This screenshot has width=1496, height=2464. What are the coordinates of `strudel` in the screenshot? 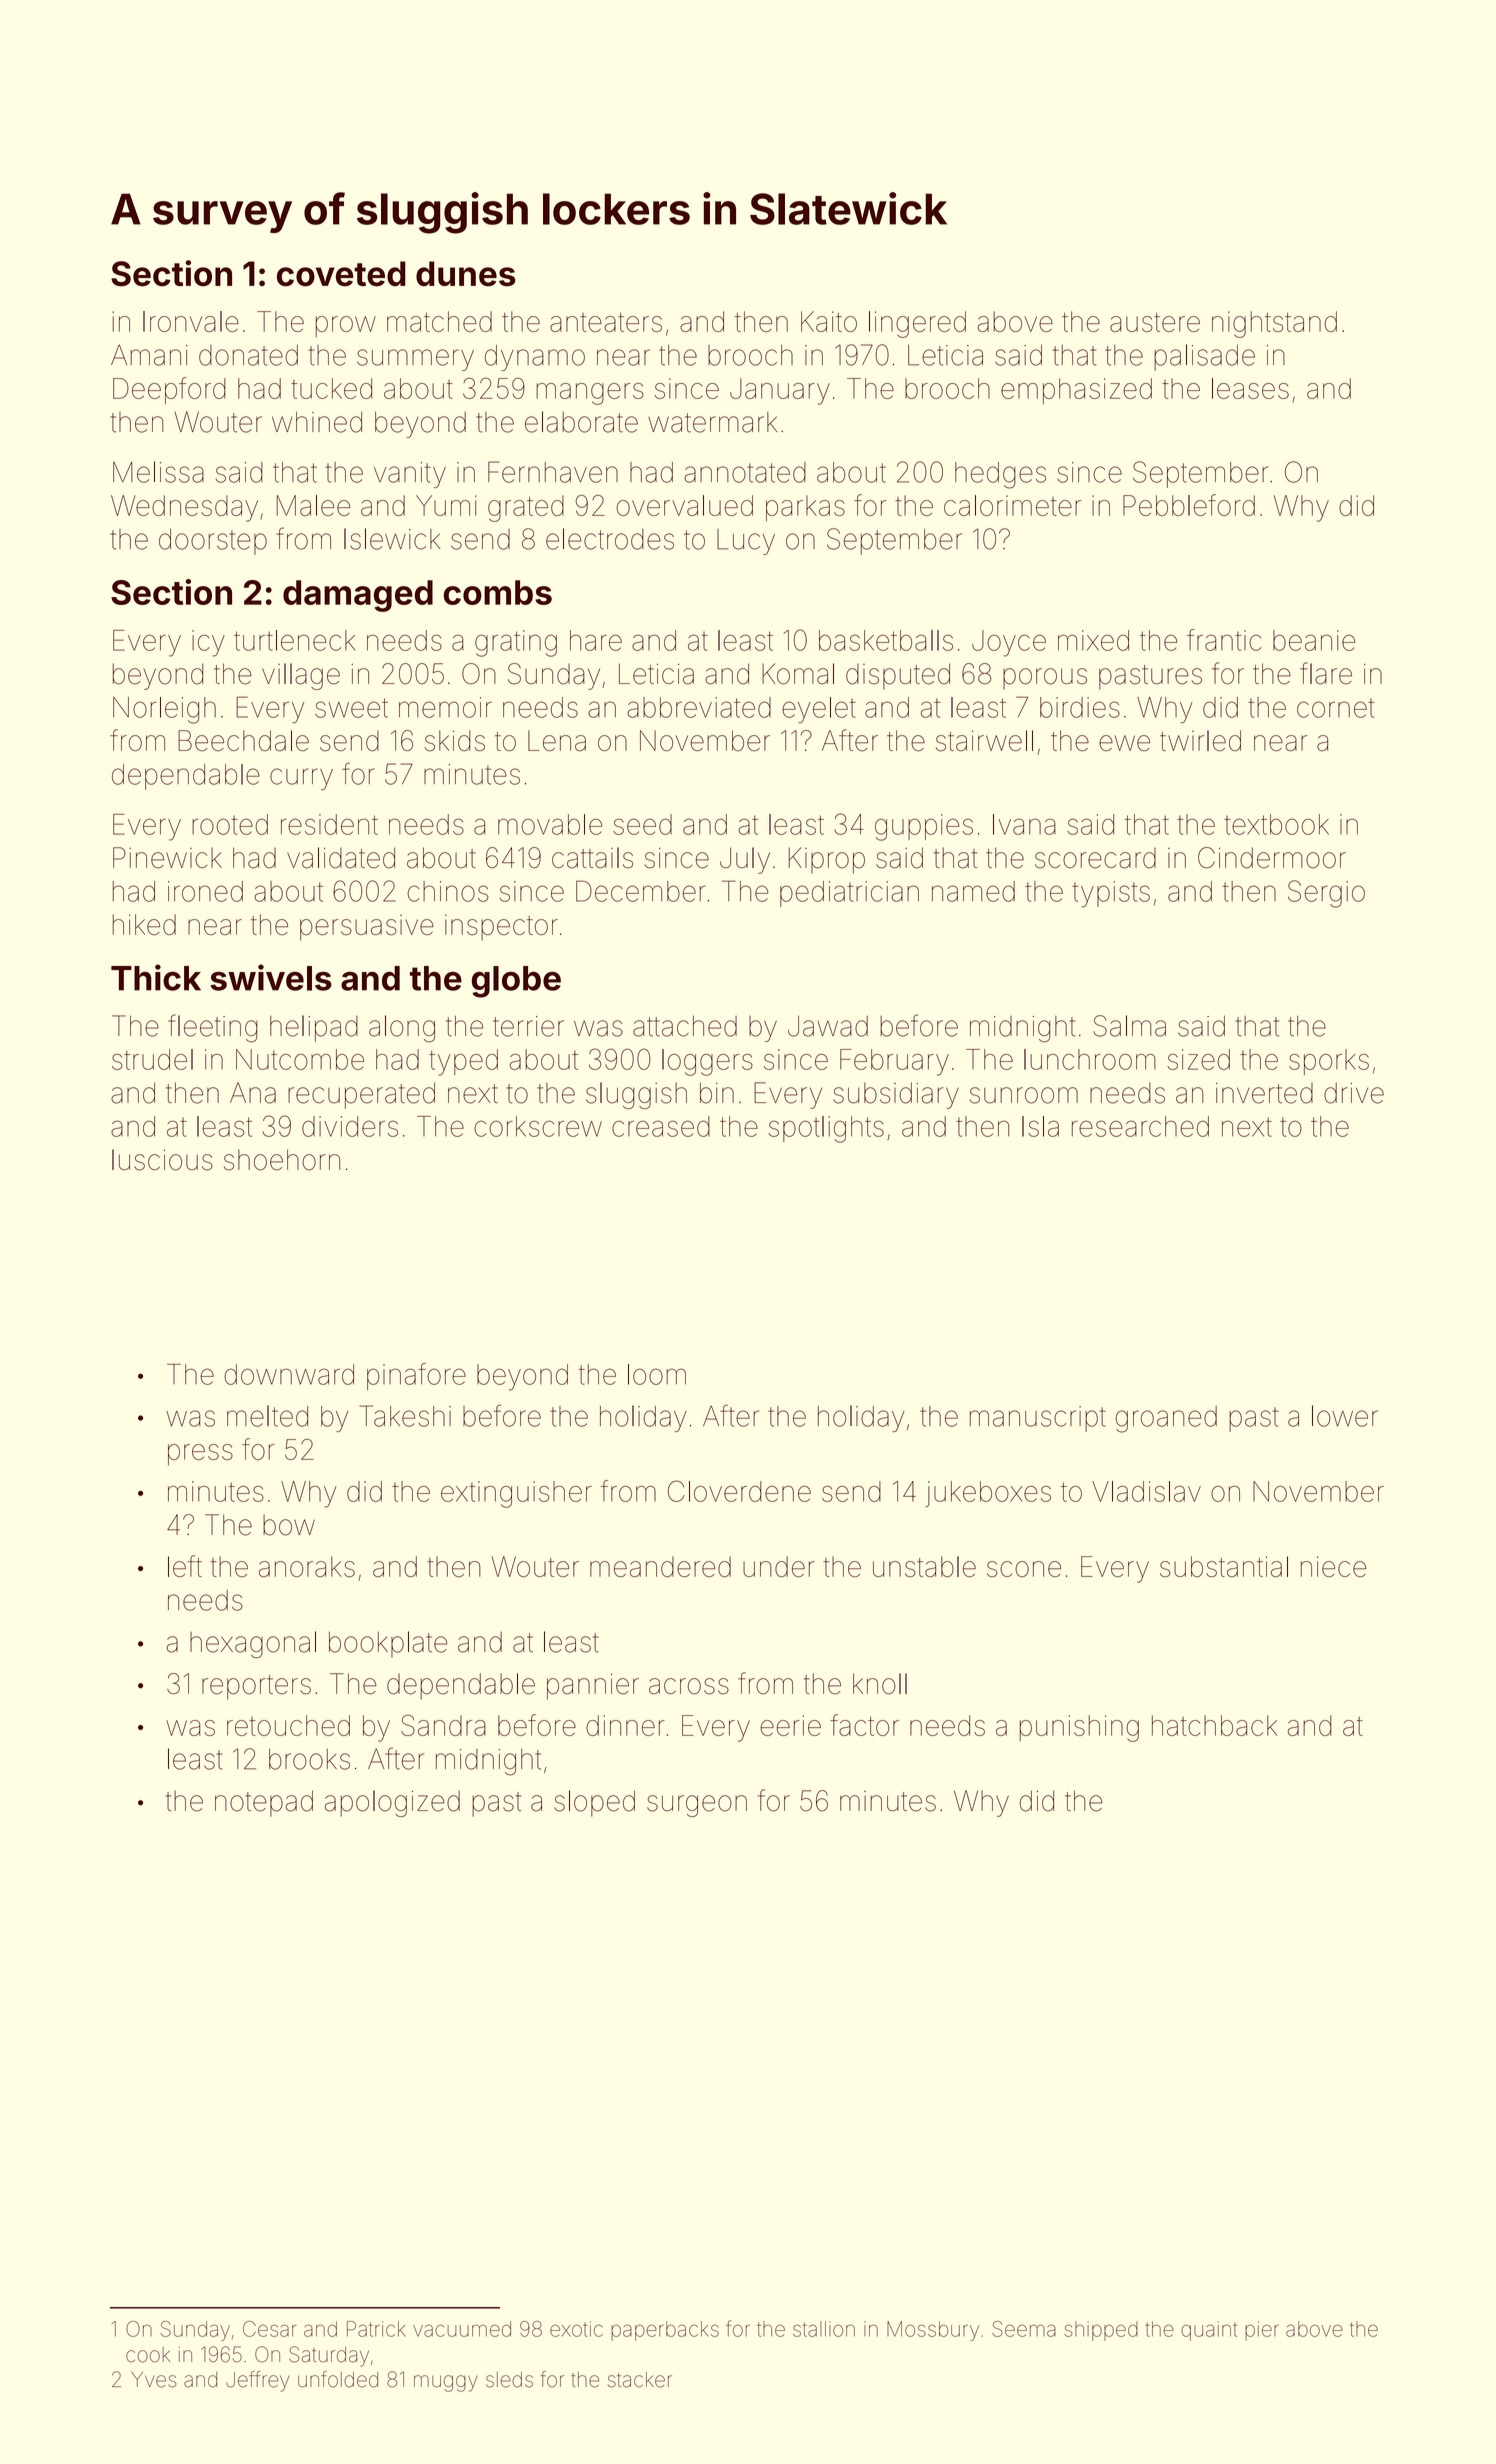 It's located at (152, 1059).
